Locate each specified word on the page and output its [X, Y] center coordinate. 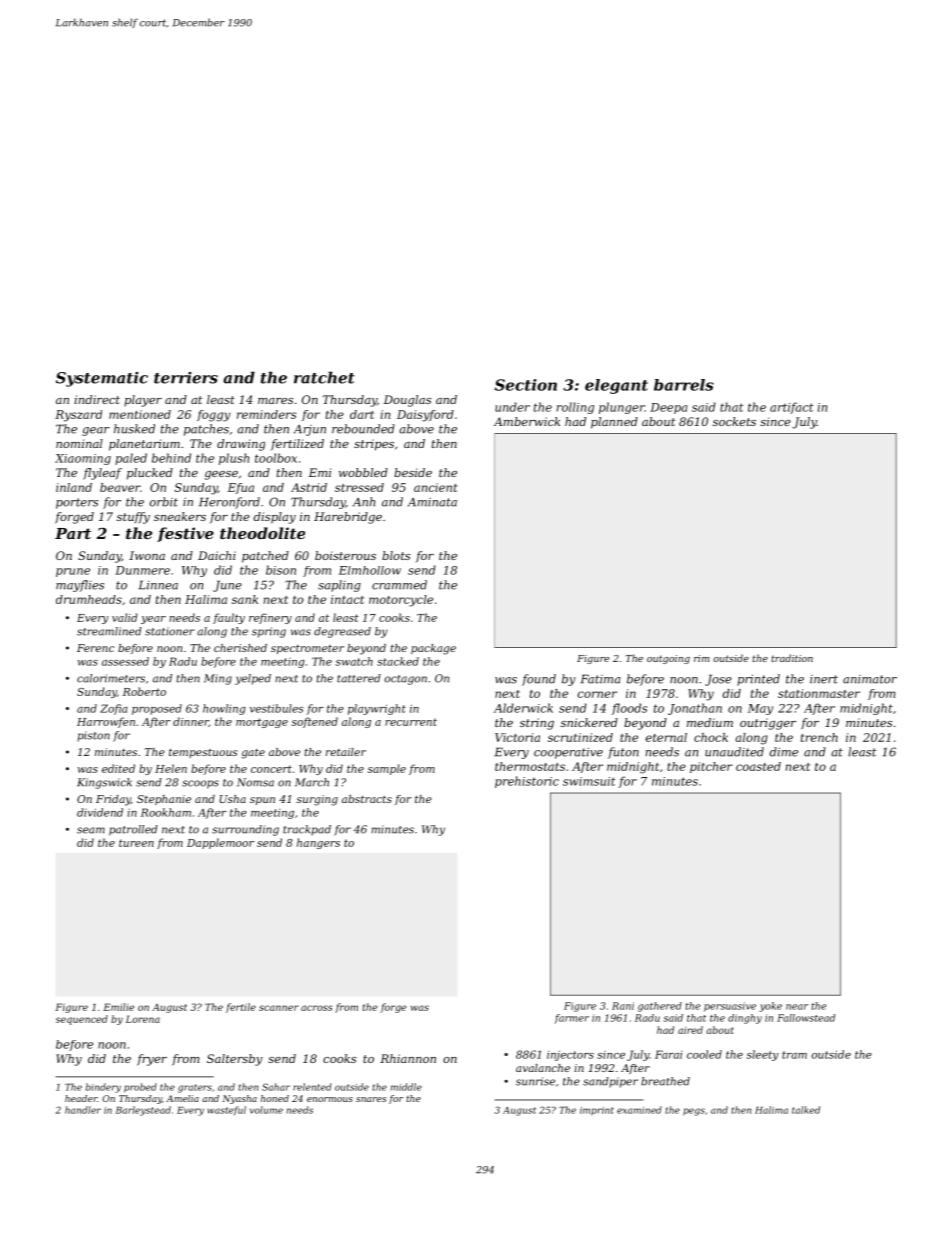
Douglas [407, 401]
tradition [792, 658]
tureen [136, 843]
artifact [791, 408]
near [797, 1007]
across [317, 1008]
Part [73, 533]
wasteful [227, 1110]
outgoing [668, 659]
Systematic [102, 379]
